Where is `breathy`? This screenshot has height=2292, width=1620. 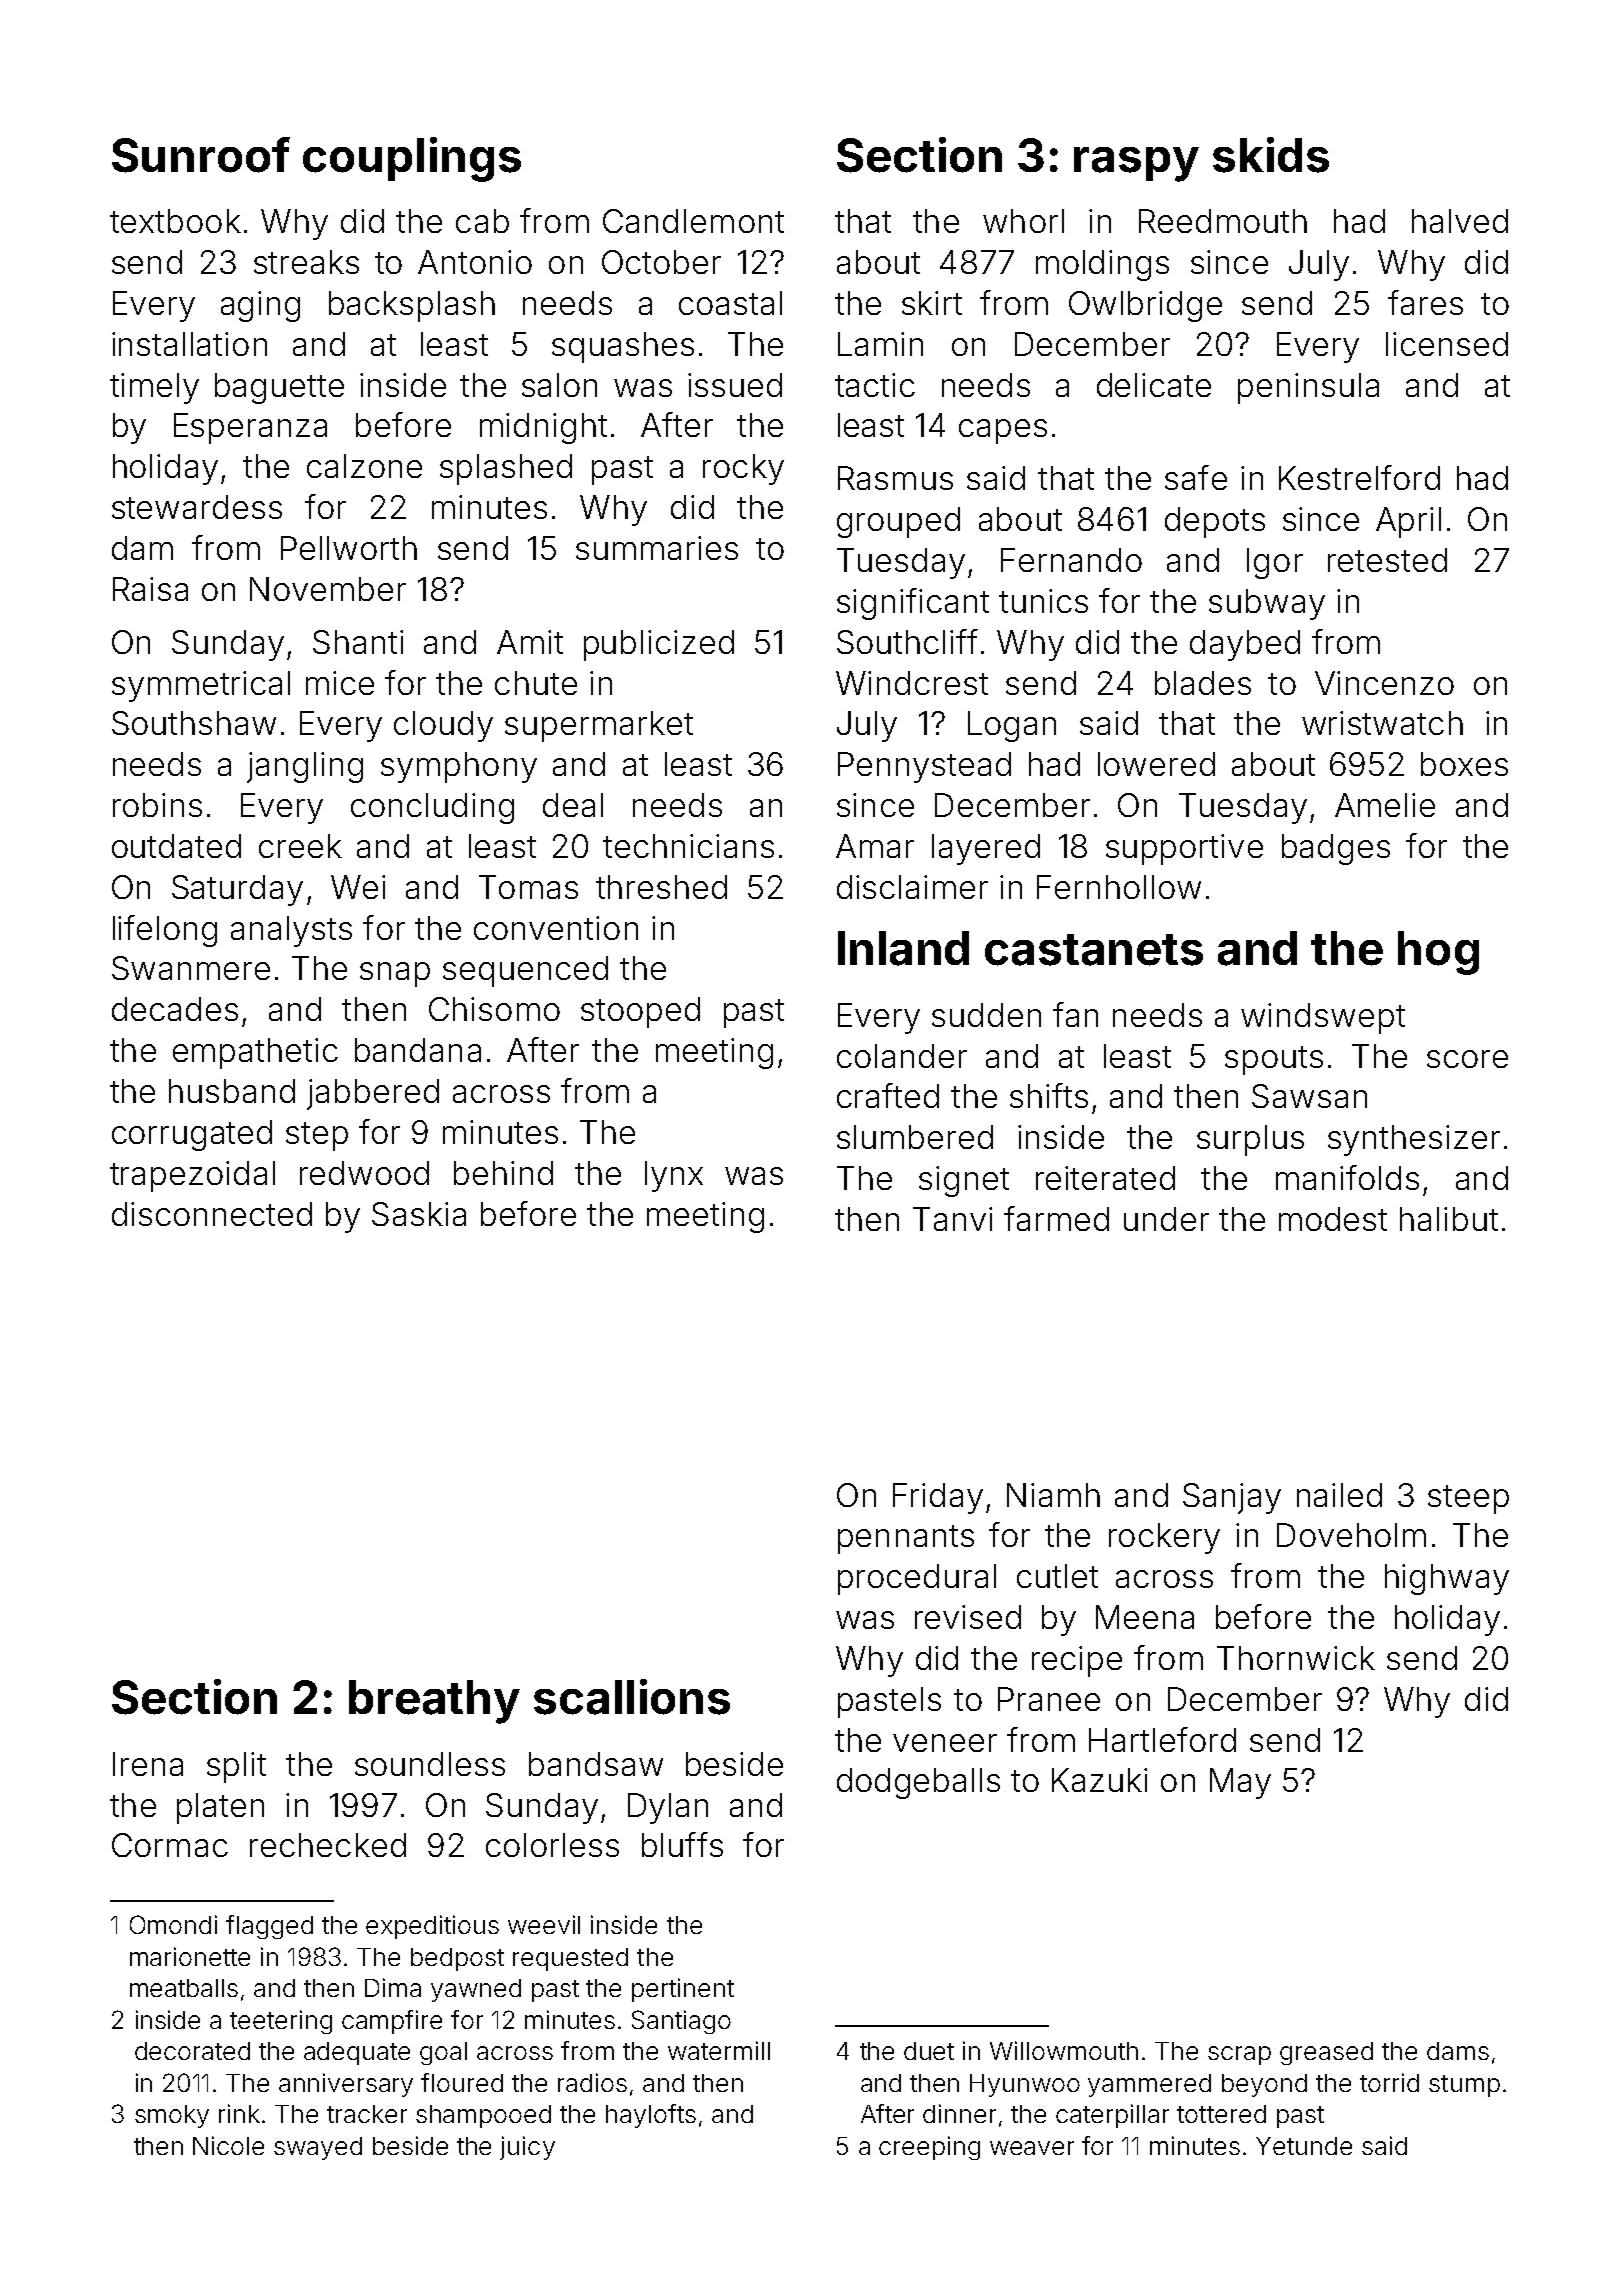
breathy is located at coordinates (434, 1702).
